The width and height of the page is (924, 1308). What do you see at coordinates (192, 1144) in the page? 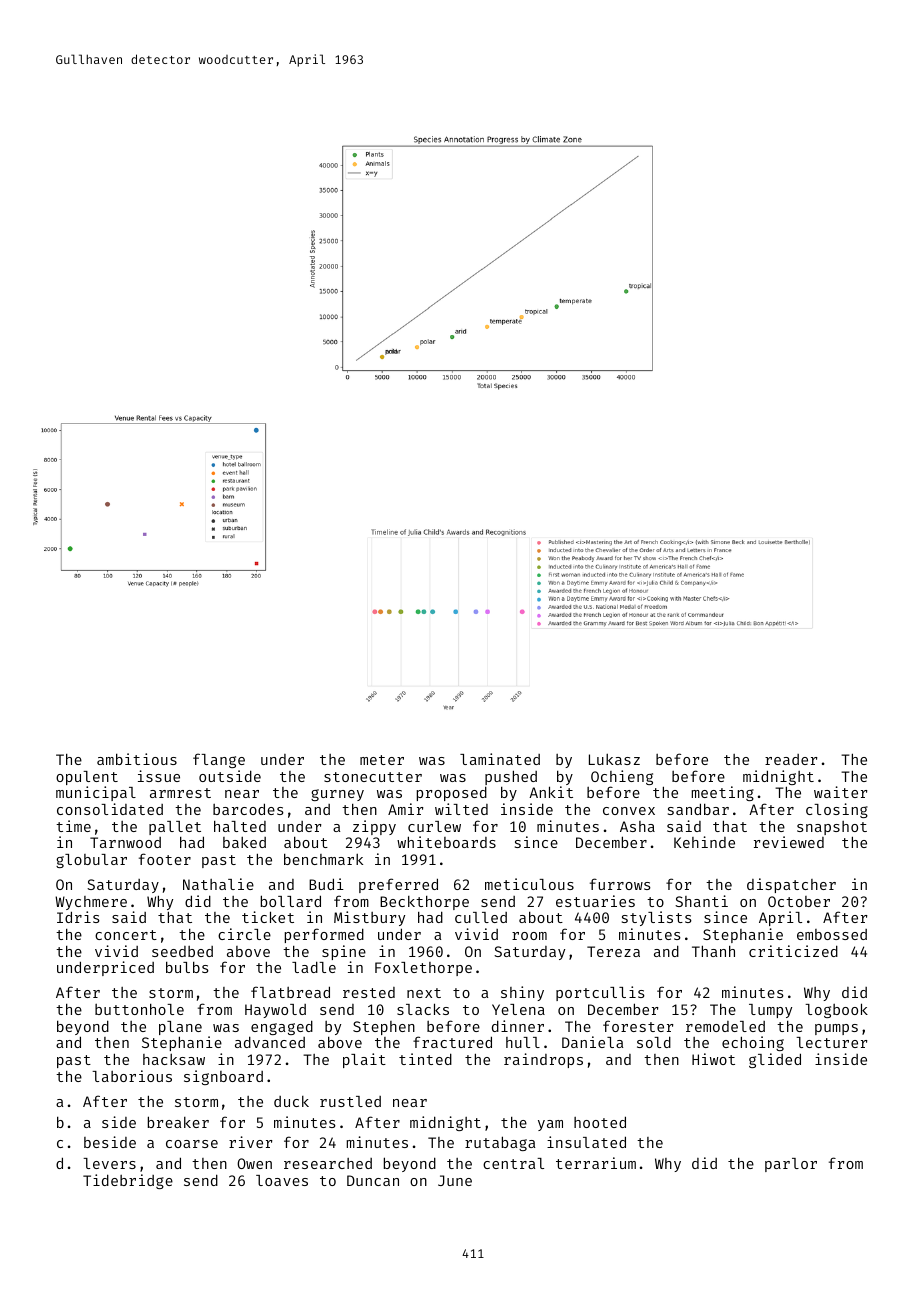
I see `coarse` at bounding box center [192, 1144].
